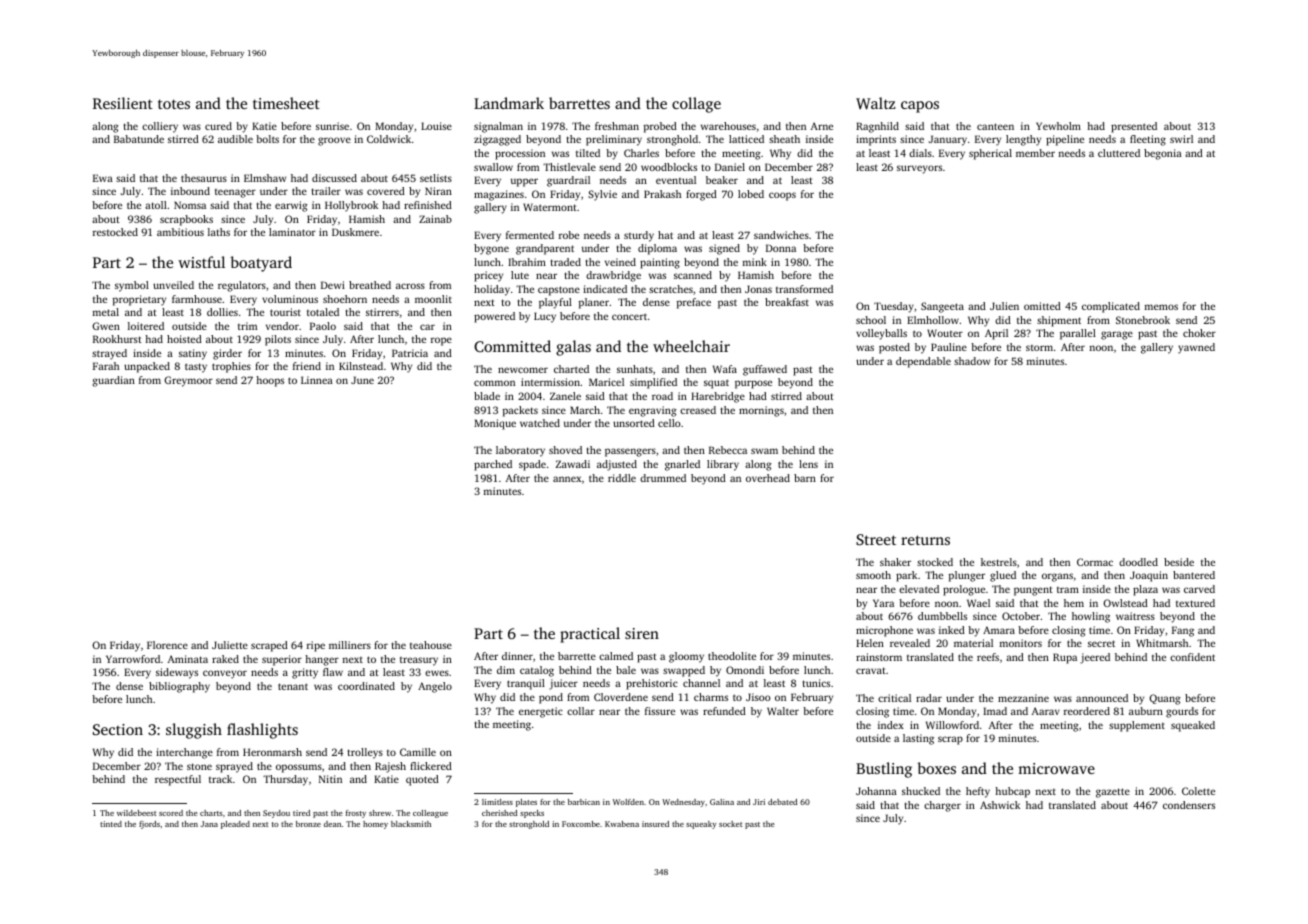 The width and height of the screenshot is (1308, 924). Describe the element at coordinates (622, 478) in the screenshot. I see `riddle` at that location.
